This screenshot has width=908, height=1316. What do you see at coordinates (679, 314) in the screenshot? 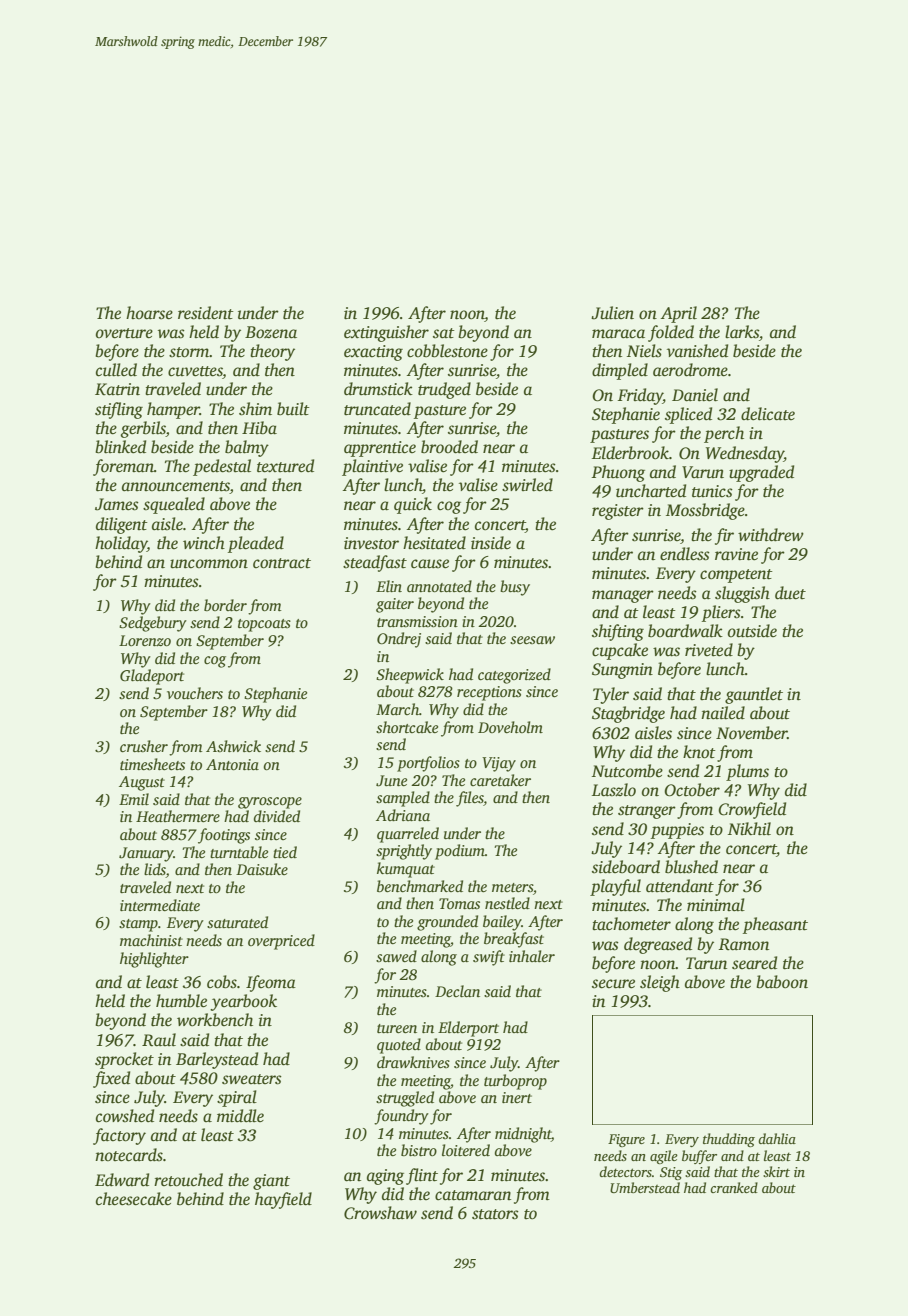
I see `April` at bounding box center [679, 314].
